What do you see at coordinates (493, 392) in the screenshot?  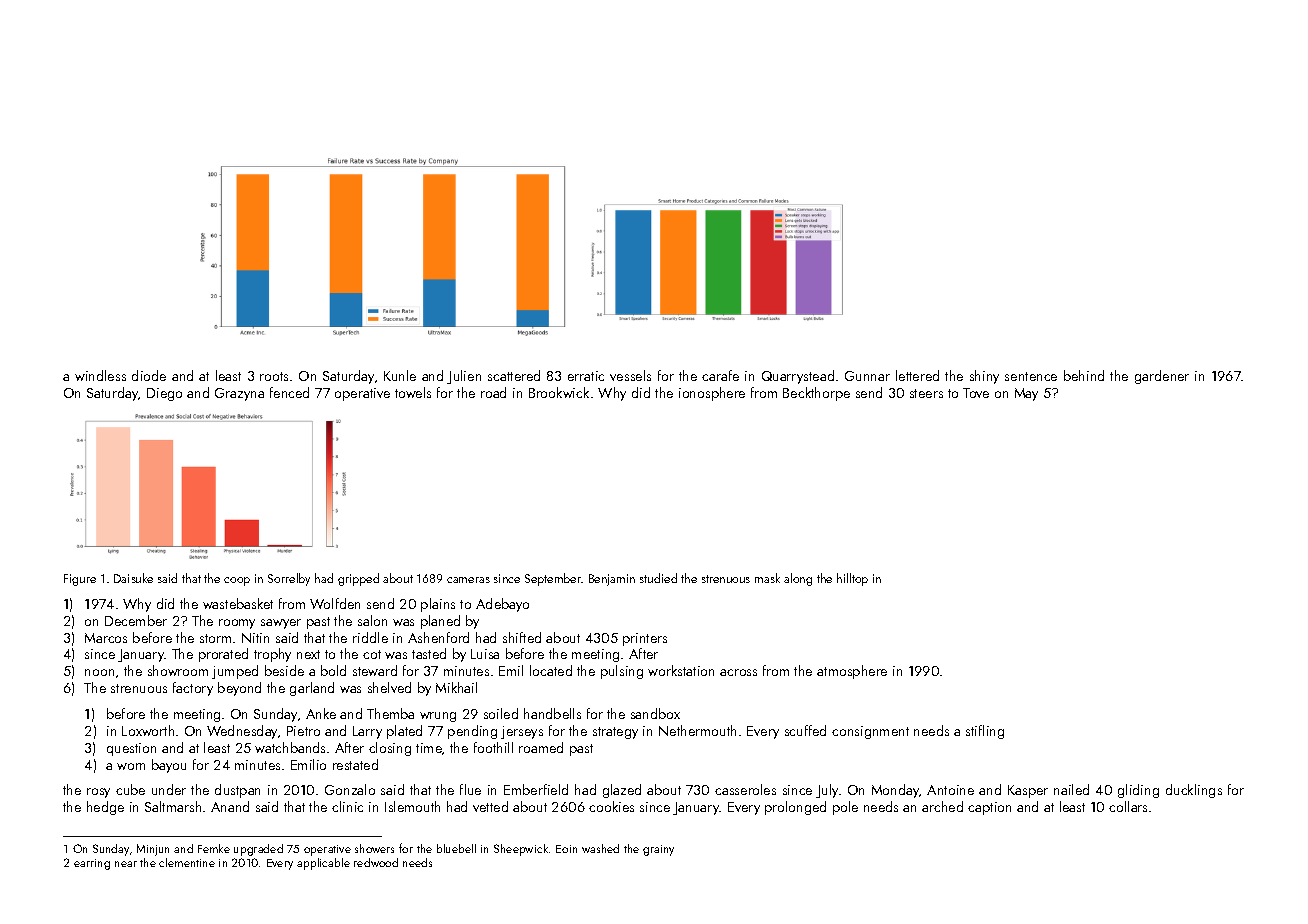 I see `road` at bounding box center [493, 392].
